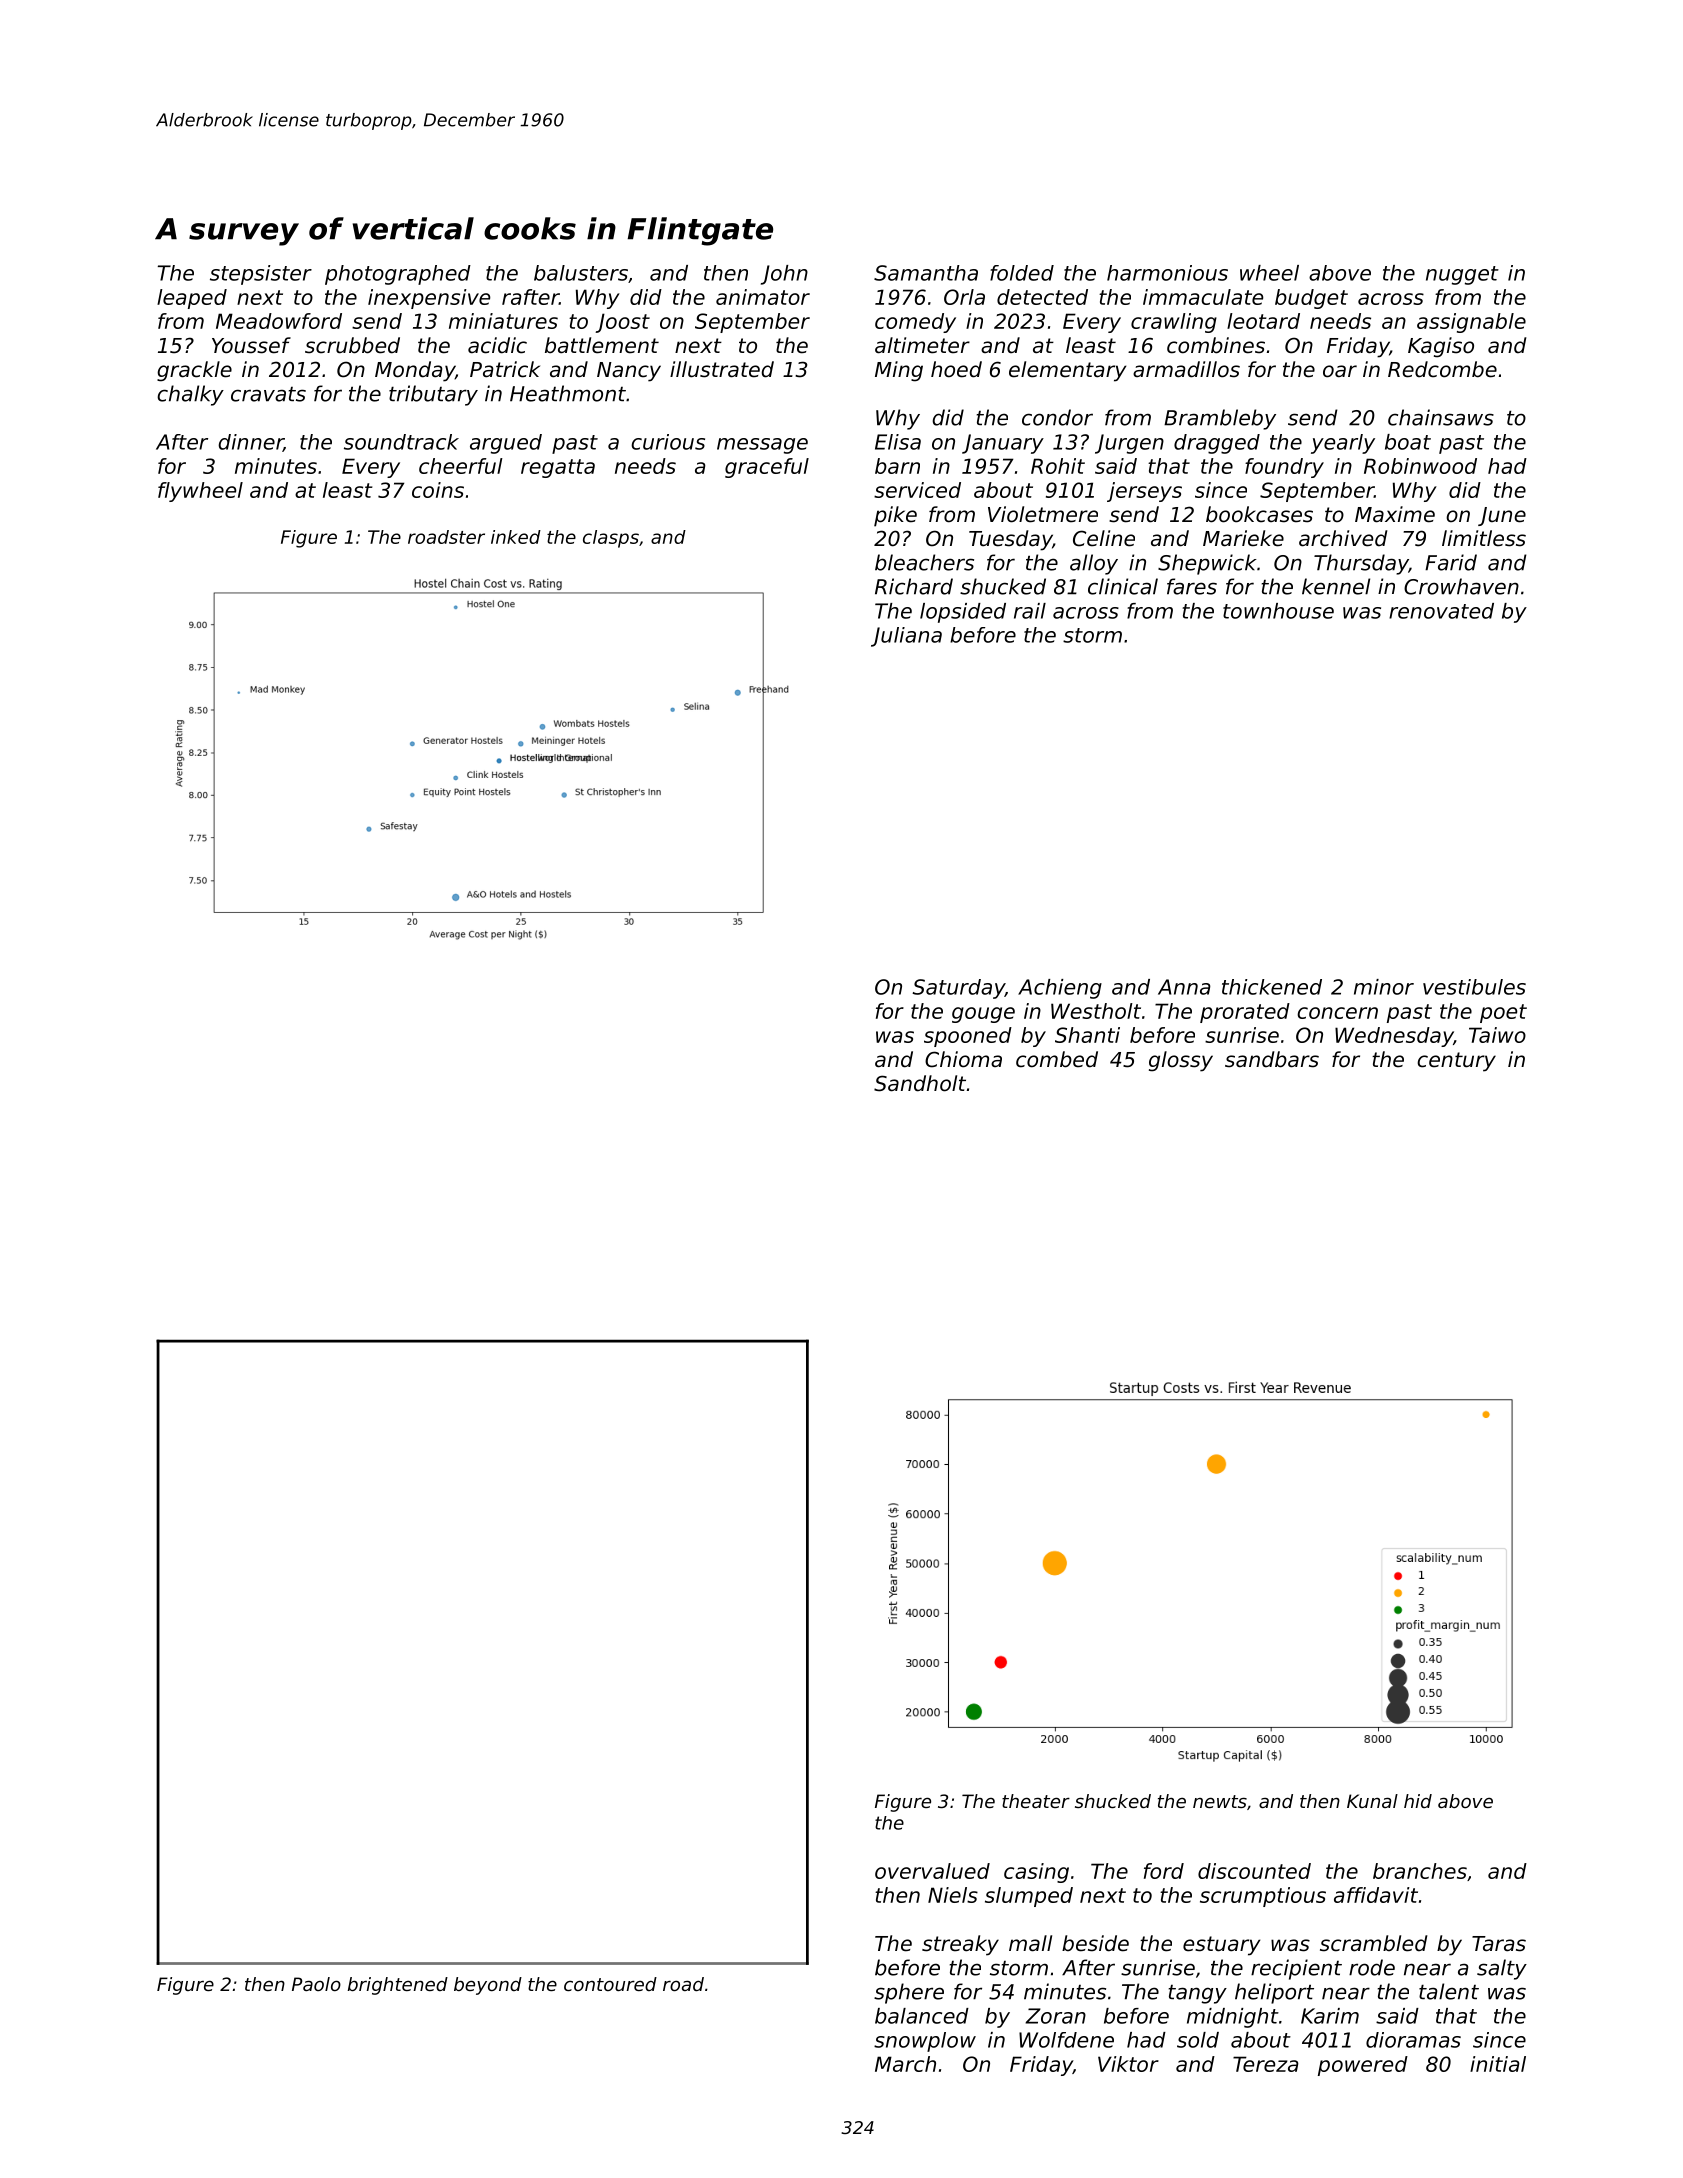  I want to click on spooned, so click(968, 1037).
